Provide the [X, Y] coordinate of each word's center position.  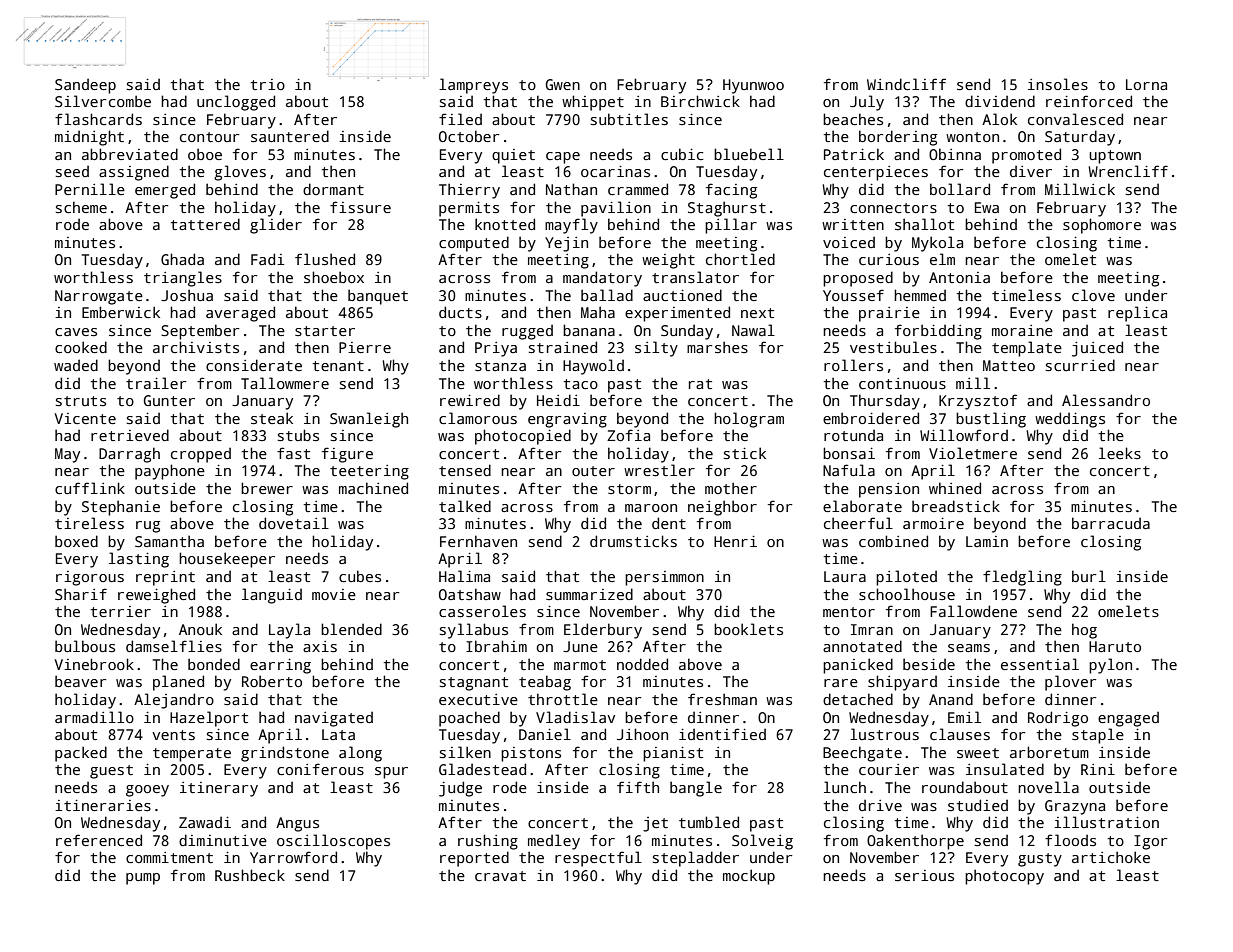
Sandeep [85, 86]
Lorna [1146, 84]
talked [465, 506]
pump [143, 879]
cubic [682, 154]
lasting [139, 560]
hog [1084, 631]
